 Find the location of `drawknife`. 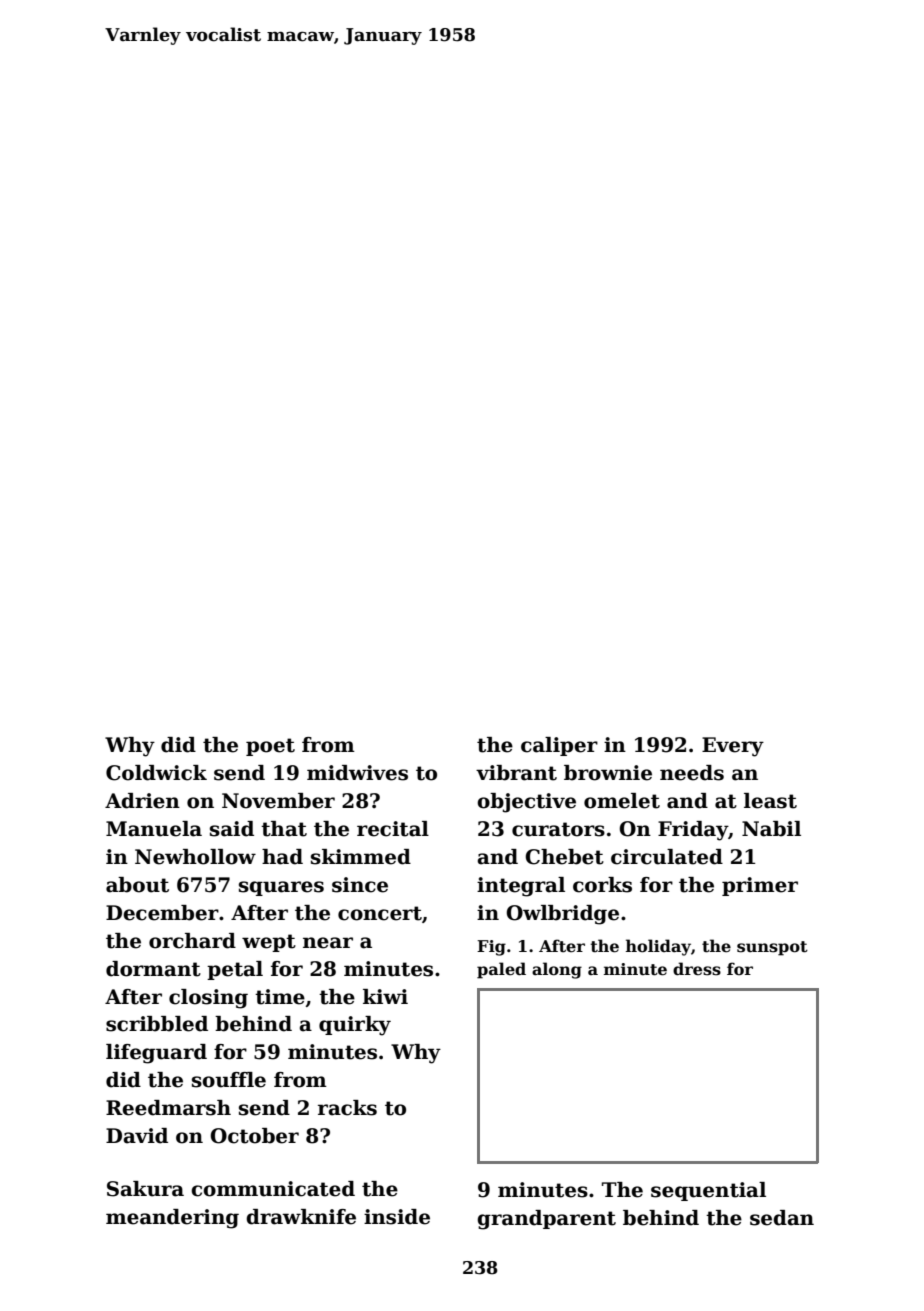

drawknife is located at coordinates (301, 1217).
